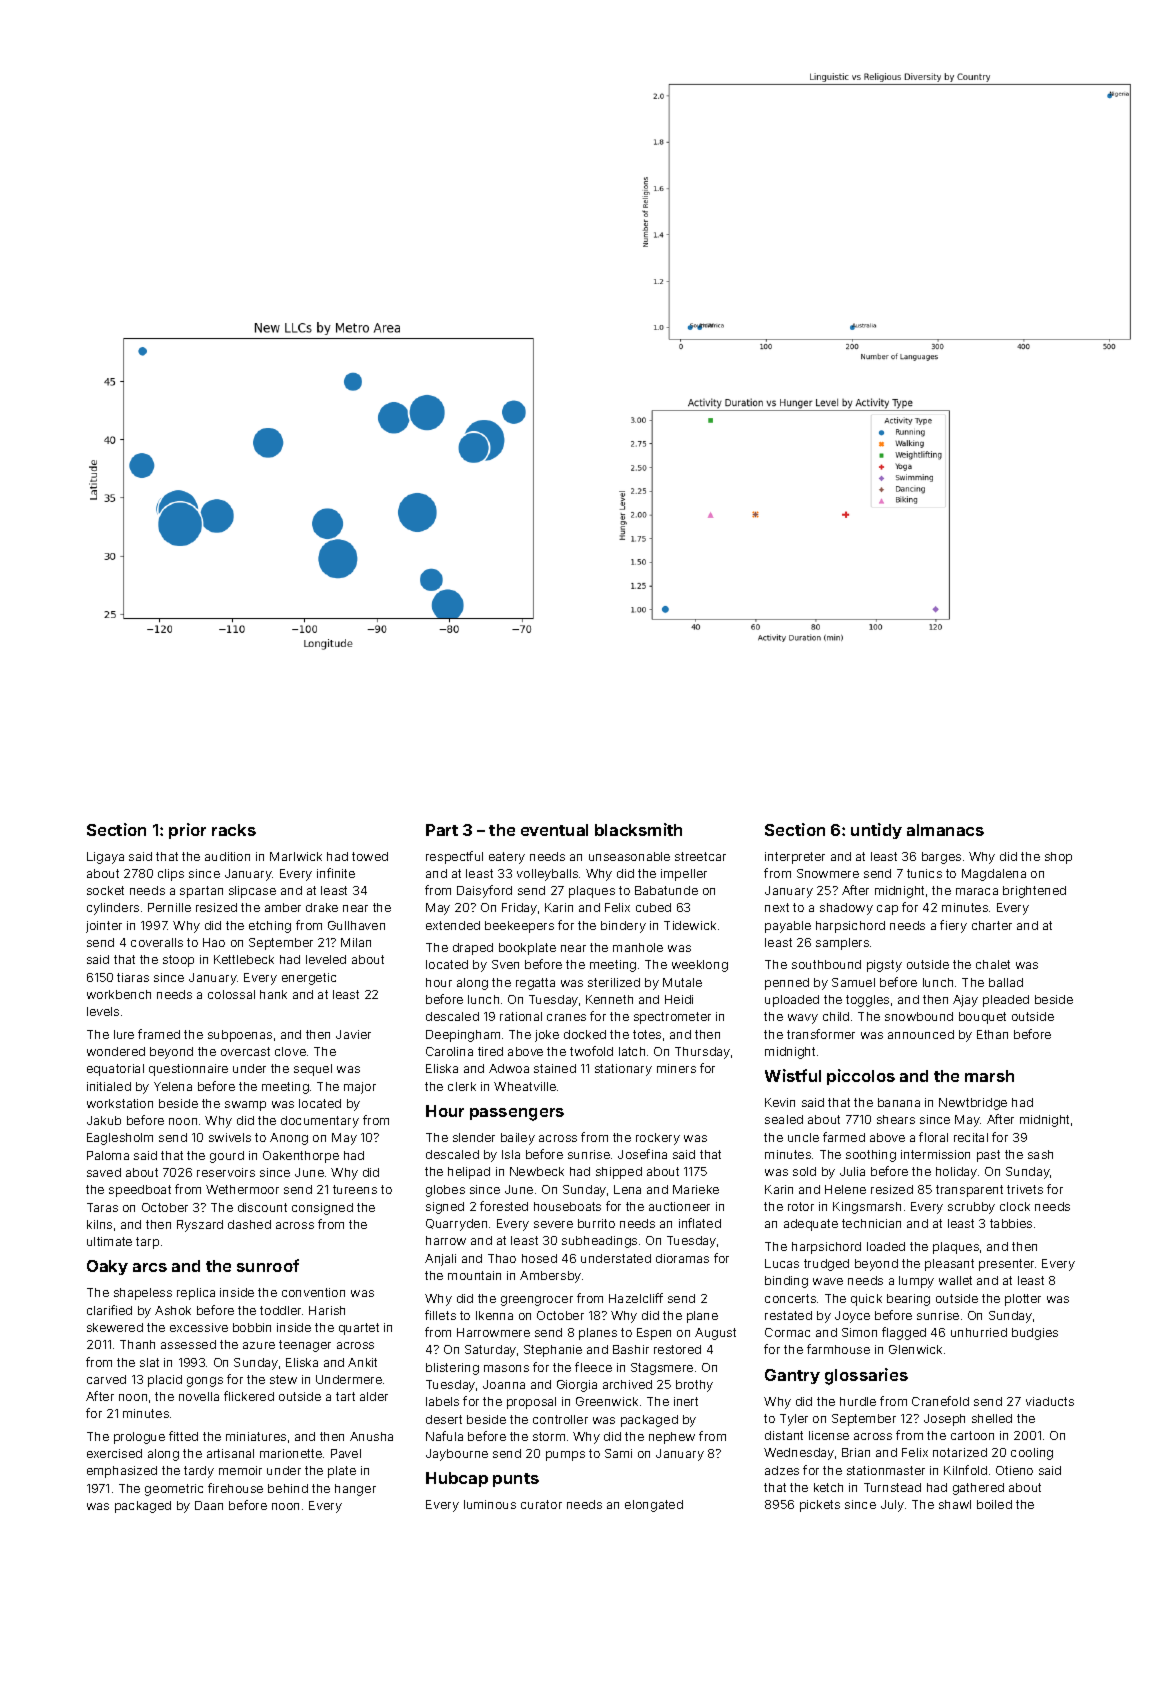 The width and height of the screenshot is (1163, 1684). What do you see at coordinates (370, 856) in the screenshot?
I see `towed` at bounding box center [370, 856].
